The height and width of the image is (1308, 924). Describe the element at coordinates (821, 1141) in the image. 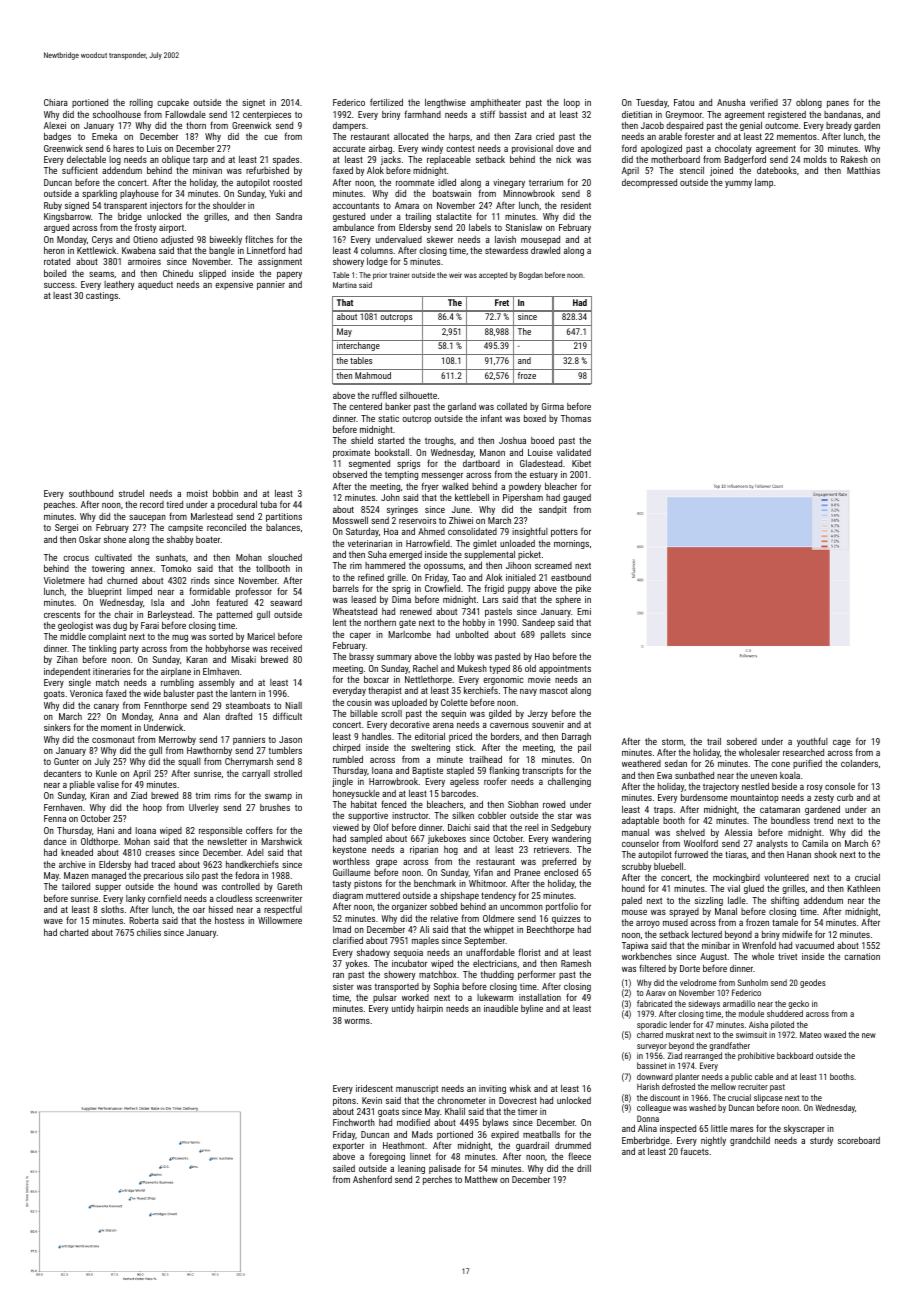

I see `sturdy` at that location.
